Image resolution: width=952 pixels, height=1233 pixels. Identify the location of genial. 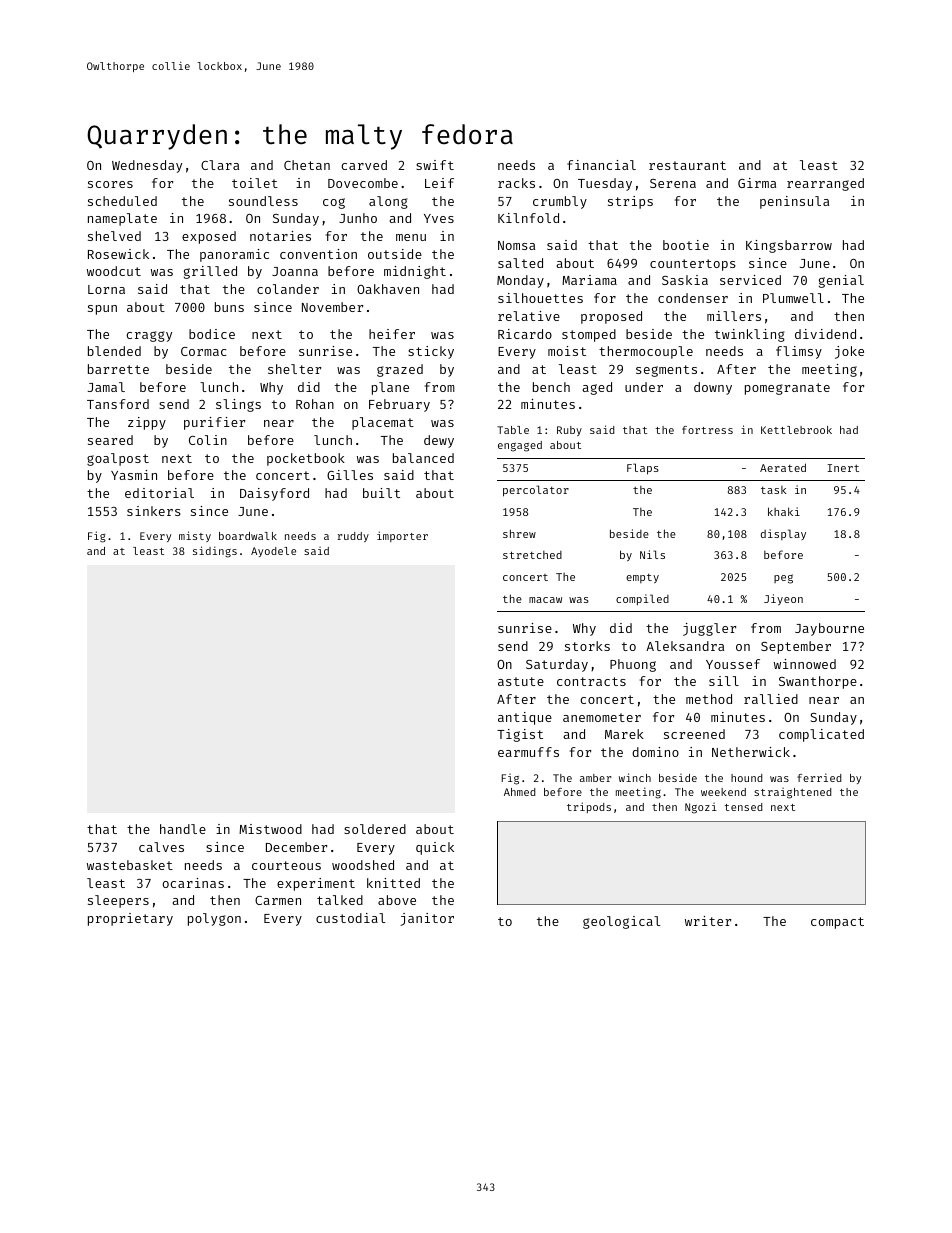
(841, 281).
